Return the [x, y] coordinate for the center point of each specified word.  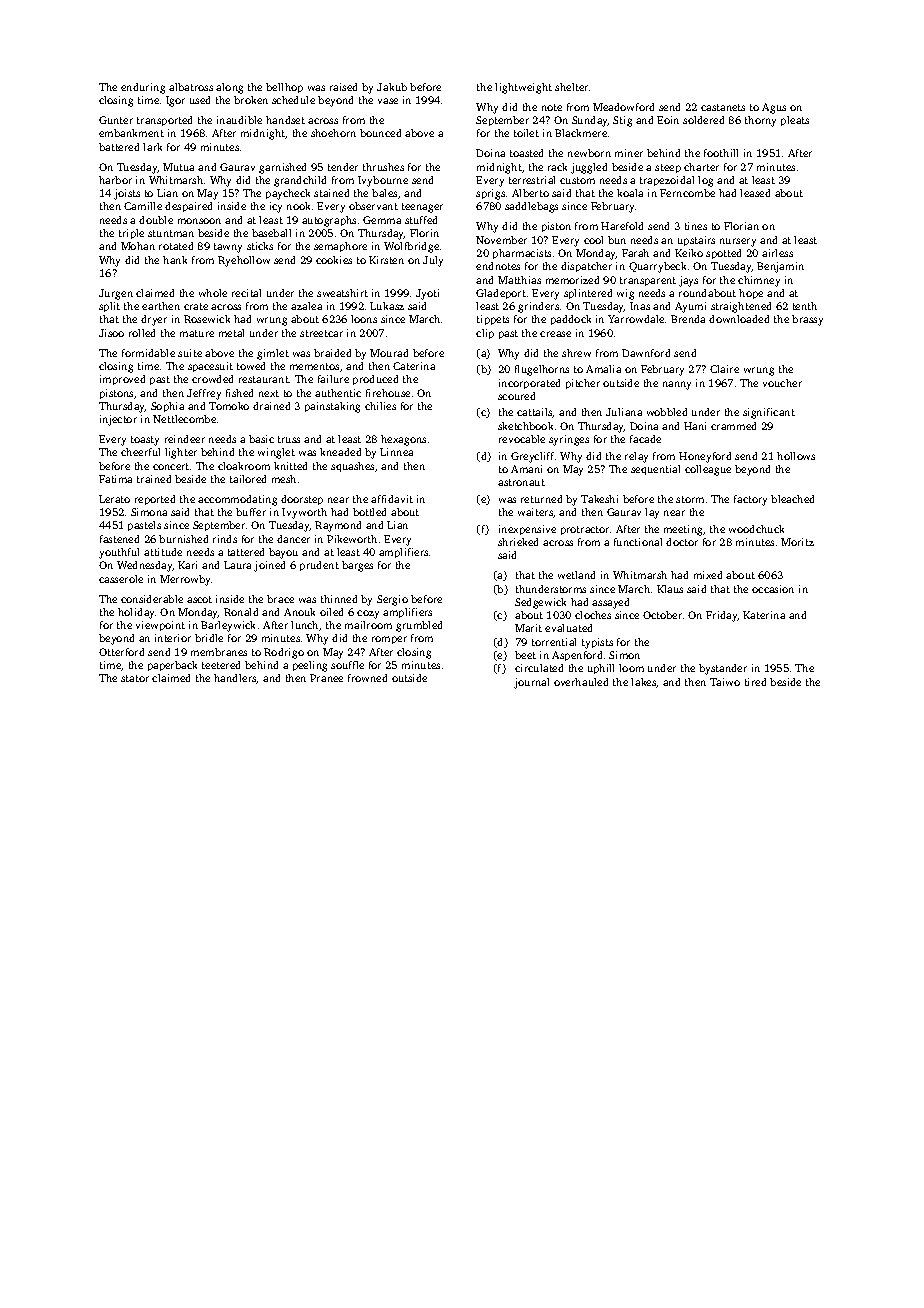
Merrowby [185, 580]
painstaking [332, 407]
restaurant [264, 379]
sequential [655, 470]
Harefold [622, 226]
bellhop [284, 88]
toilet [526, 133]
